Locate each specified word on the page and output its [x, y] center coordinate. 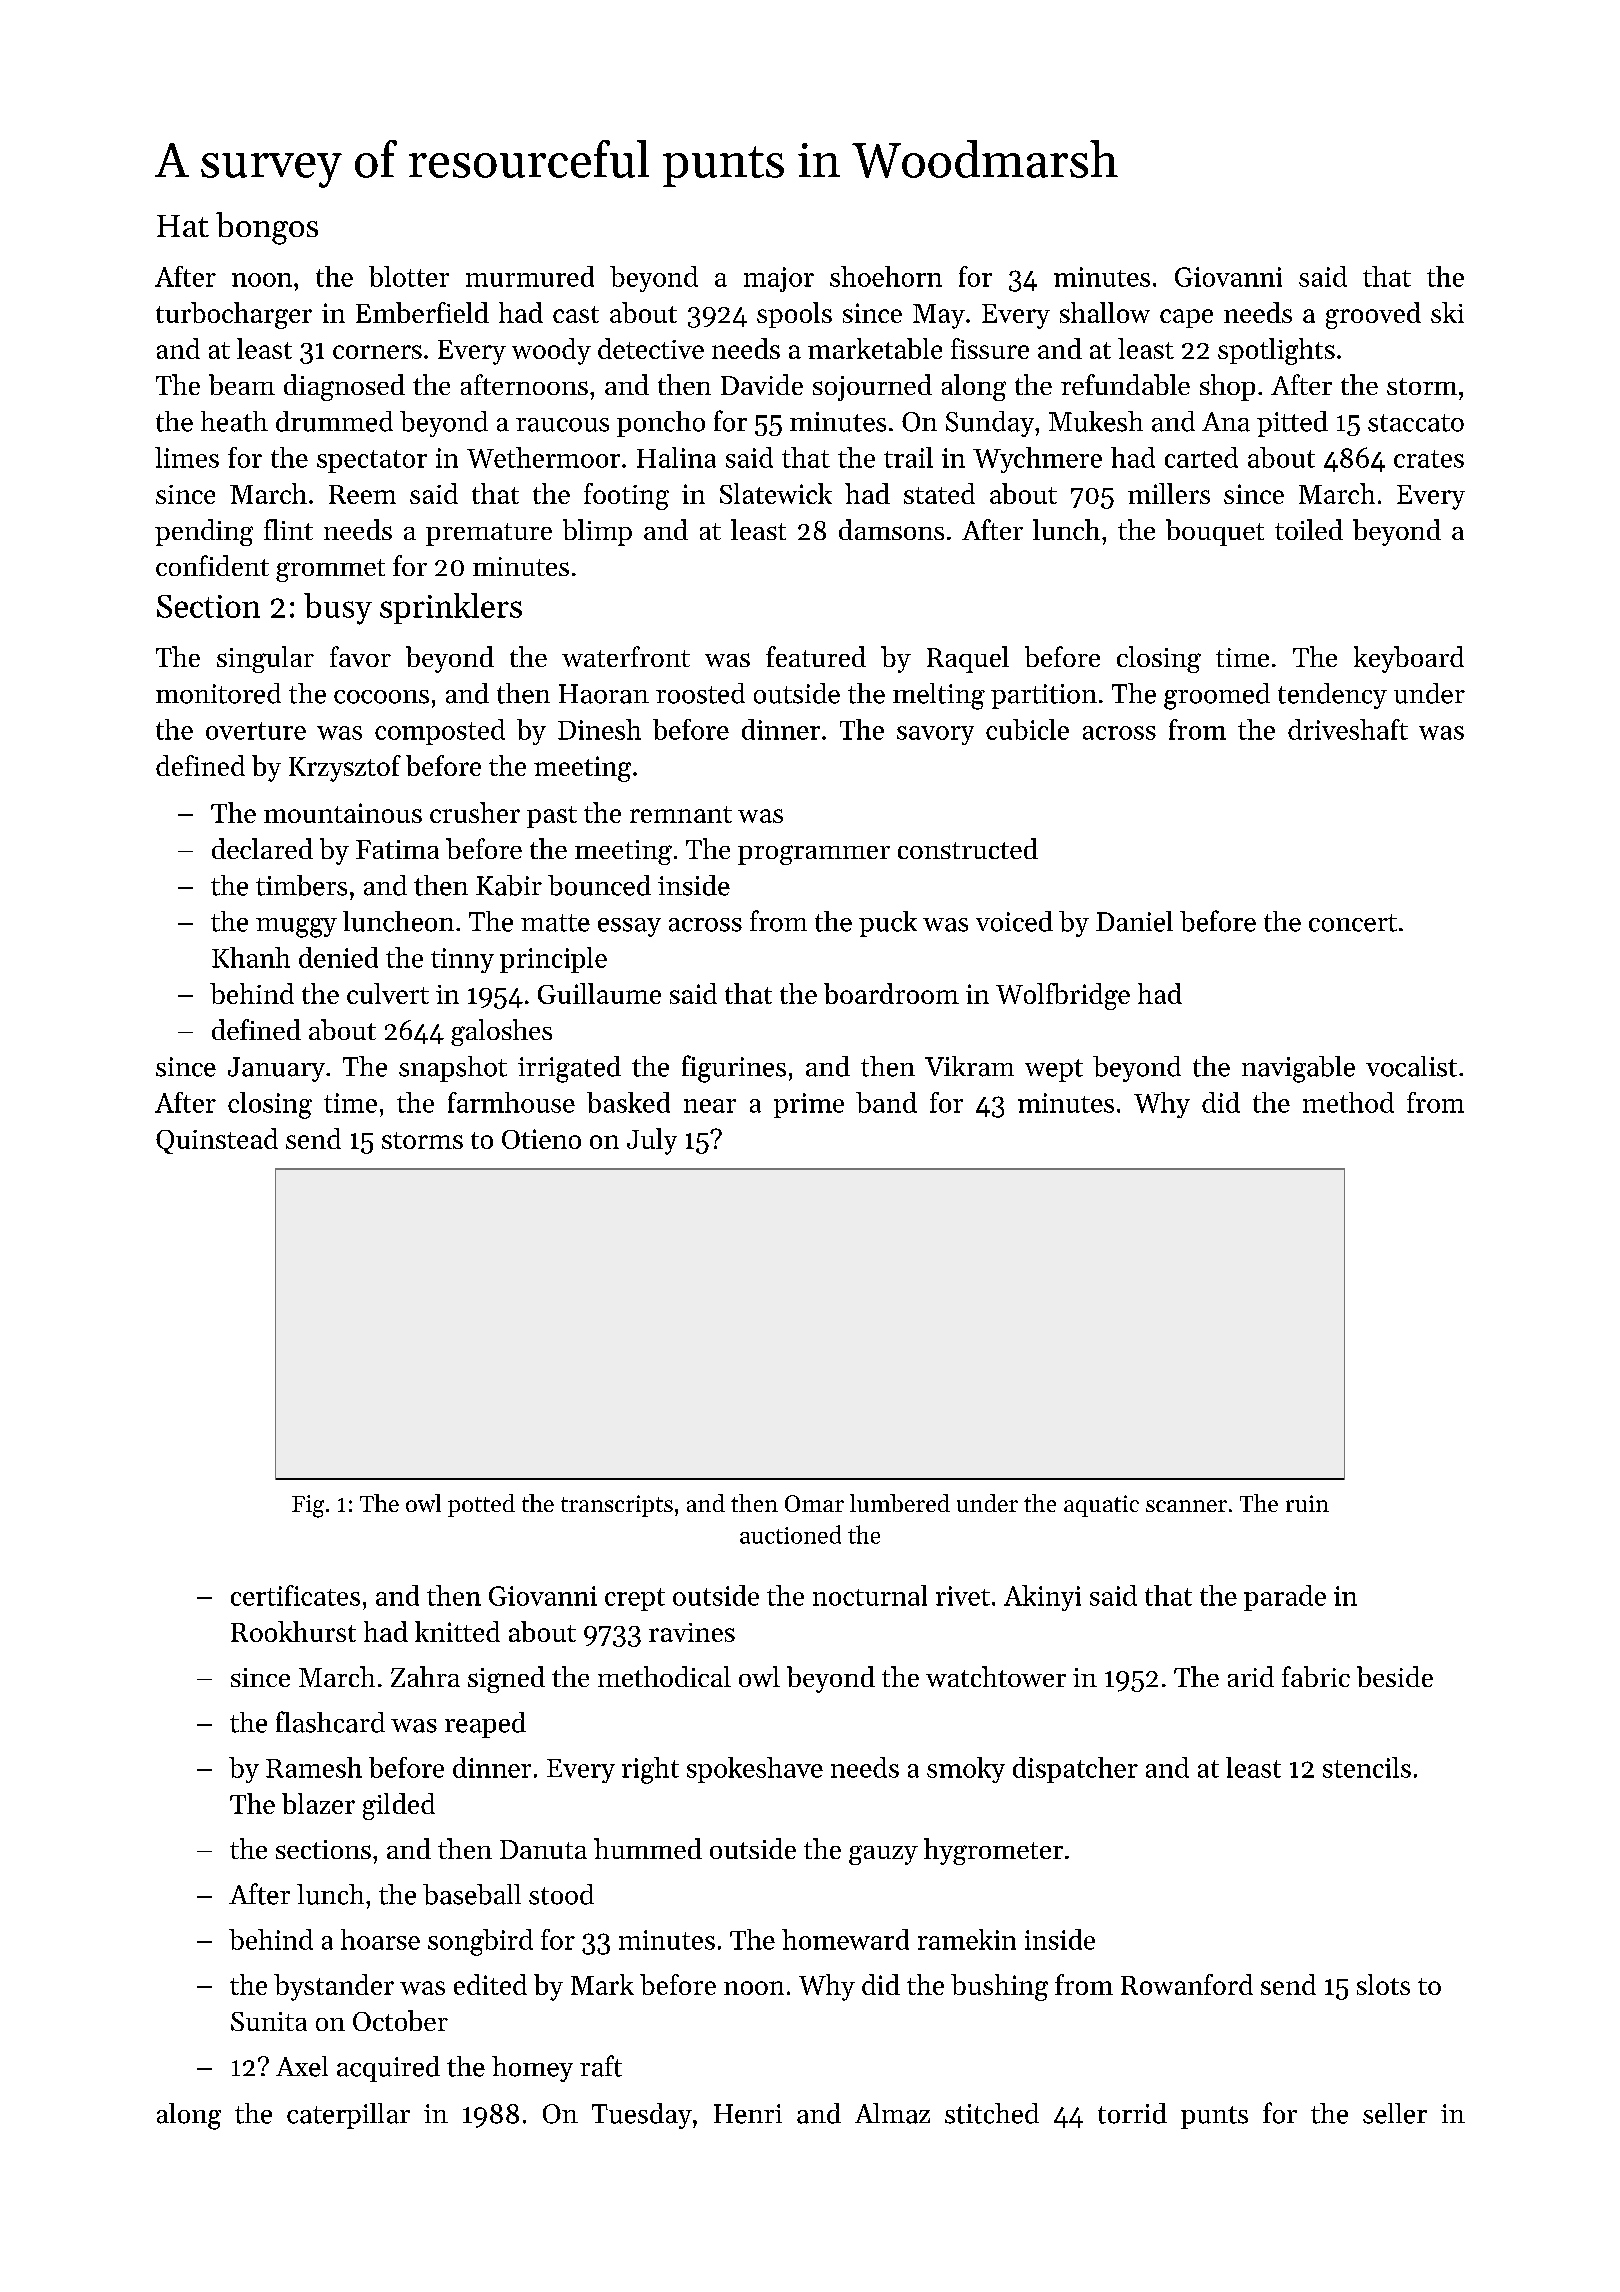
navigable [1298, 1069]
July [652, 1141]
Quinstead [217, 1141]
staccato [1416, 423]
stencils [1367, 1767]
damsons [891, 529]
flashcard [330, 1722]
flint [288, 529]
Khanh [251, 957]
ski [1447, 312]
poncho [661, 424]
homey [532, 2069]
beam [242, 384]
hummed [648, 1848]
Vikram [969, 1066]
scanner [1186, 1506]
